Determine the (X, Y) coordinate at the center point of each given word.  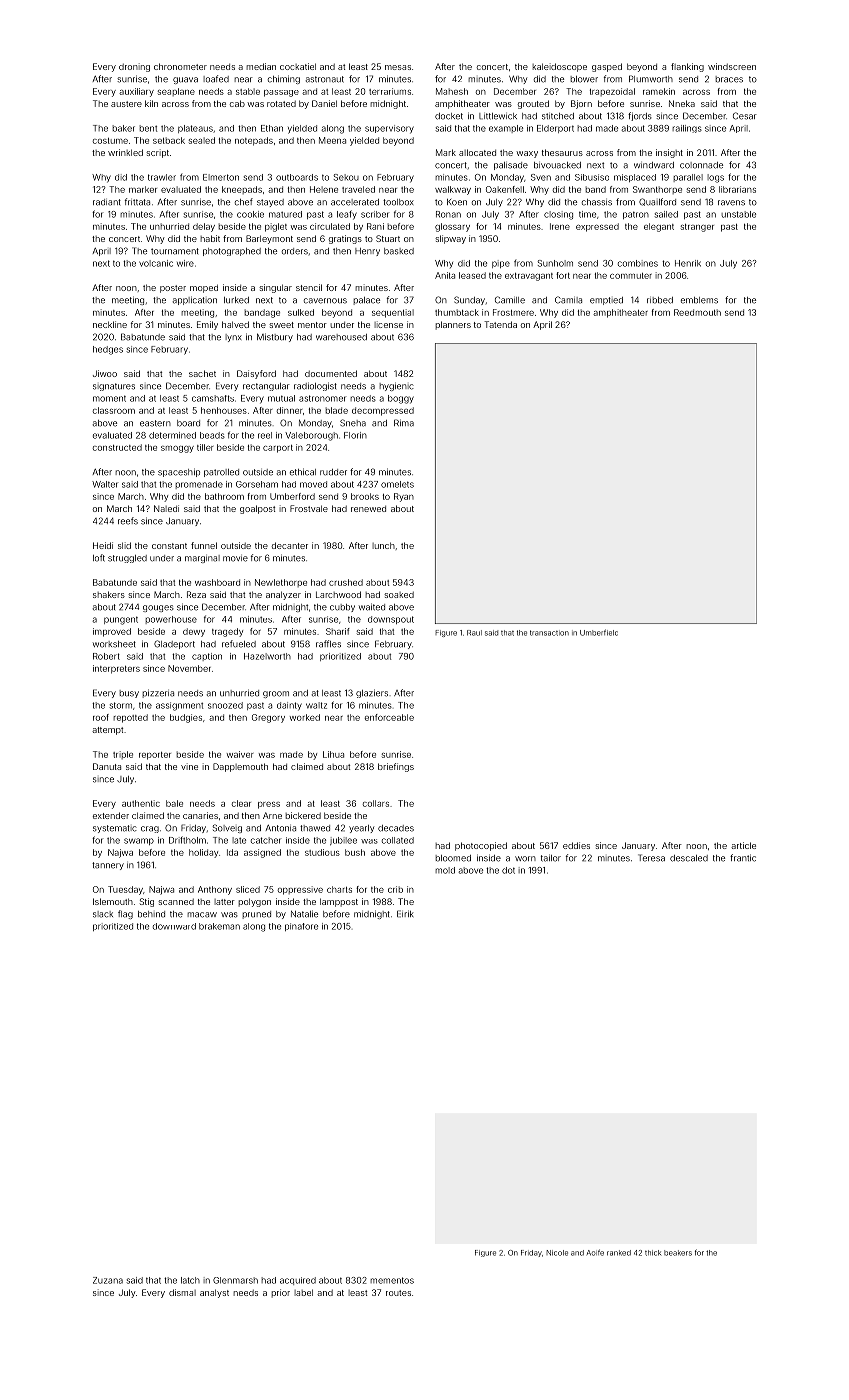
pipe (501, 264)
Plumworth (651, 79)
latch (190, 1280)
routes (398, 1293)
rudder (333, 472)
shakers (109, 594)
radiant (107, 202)
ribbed (660, 300)
